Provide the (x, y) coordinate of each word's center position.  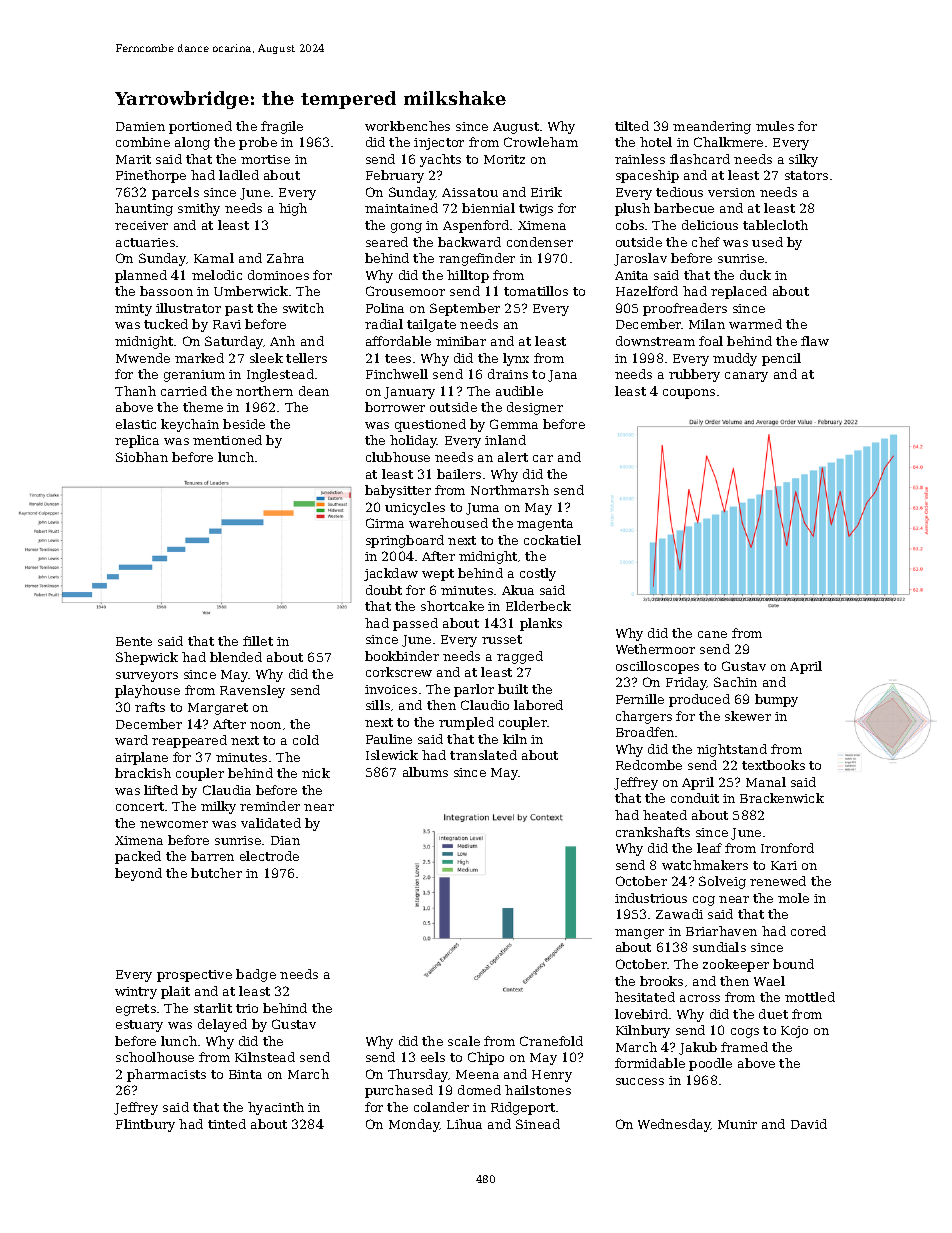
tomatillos (536, 291)
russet (502, 639)
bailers (459, 474)
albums (425, 772)
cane (712, 634)
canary (746, 377)
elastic (136, 424)
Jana (562, 376)
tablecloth (775, 225)
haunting (144, 209)
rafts (150, 707)
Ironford (787, 848)
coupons (689, 394)
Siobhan (142, 457)
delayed (222, 1025)
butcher (216, 873)
